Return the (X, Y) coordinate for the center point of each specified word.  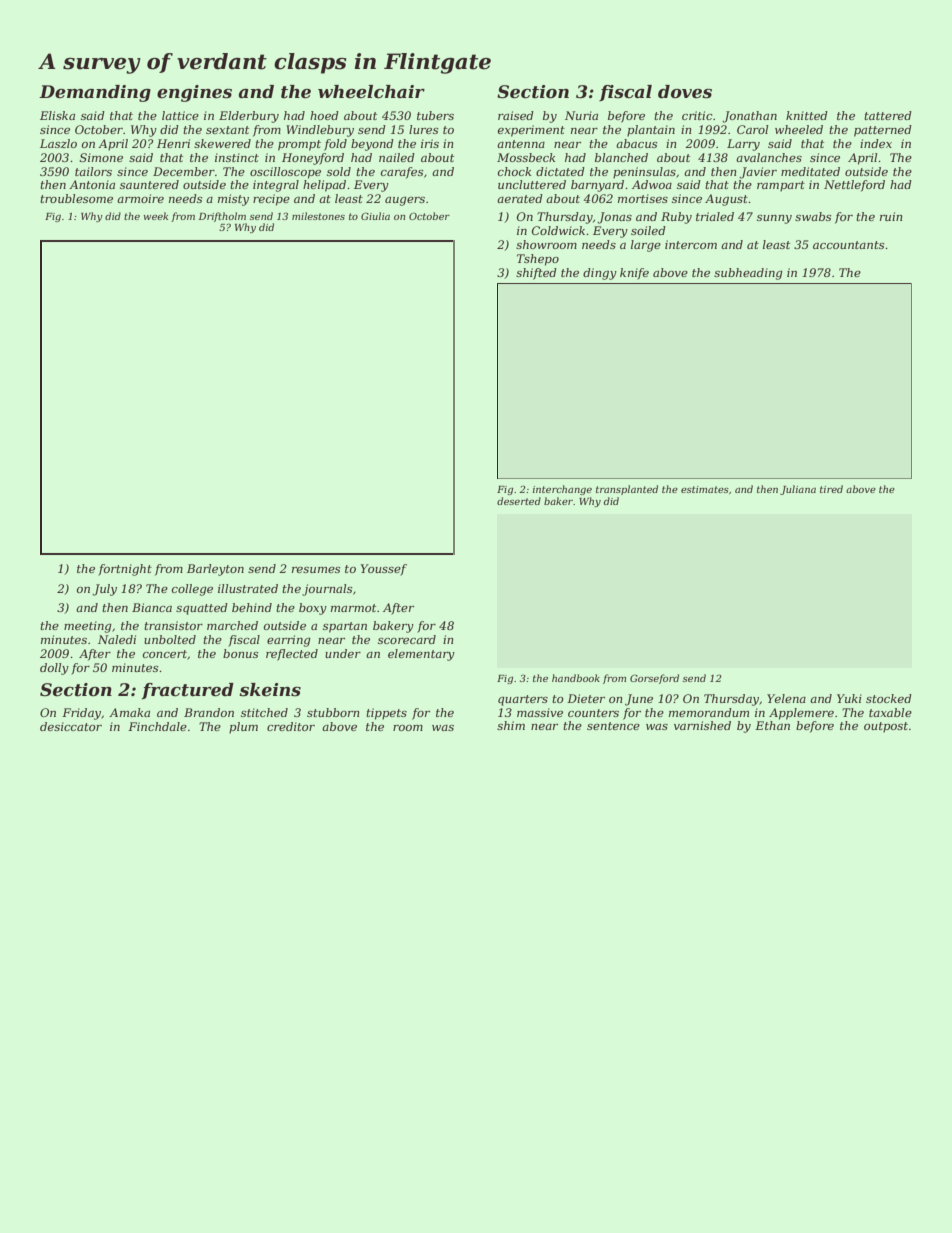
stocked (889, 698)
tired (831, 489)
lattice (180, 115)
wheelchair (371, 92)
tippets (386, 714)
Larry (743, 145)
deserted (519, 501)
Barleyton (215, 570)
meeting (88, 627)
